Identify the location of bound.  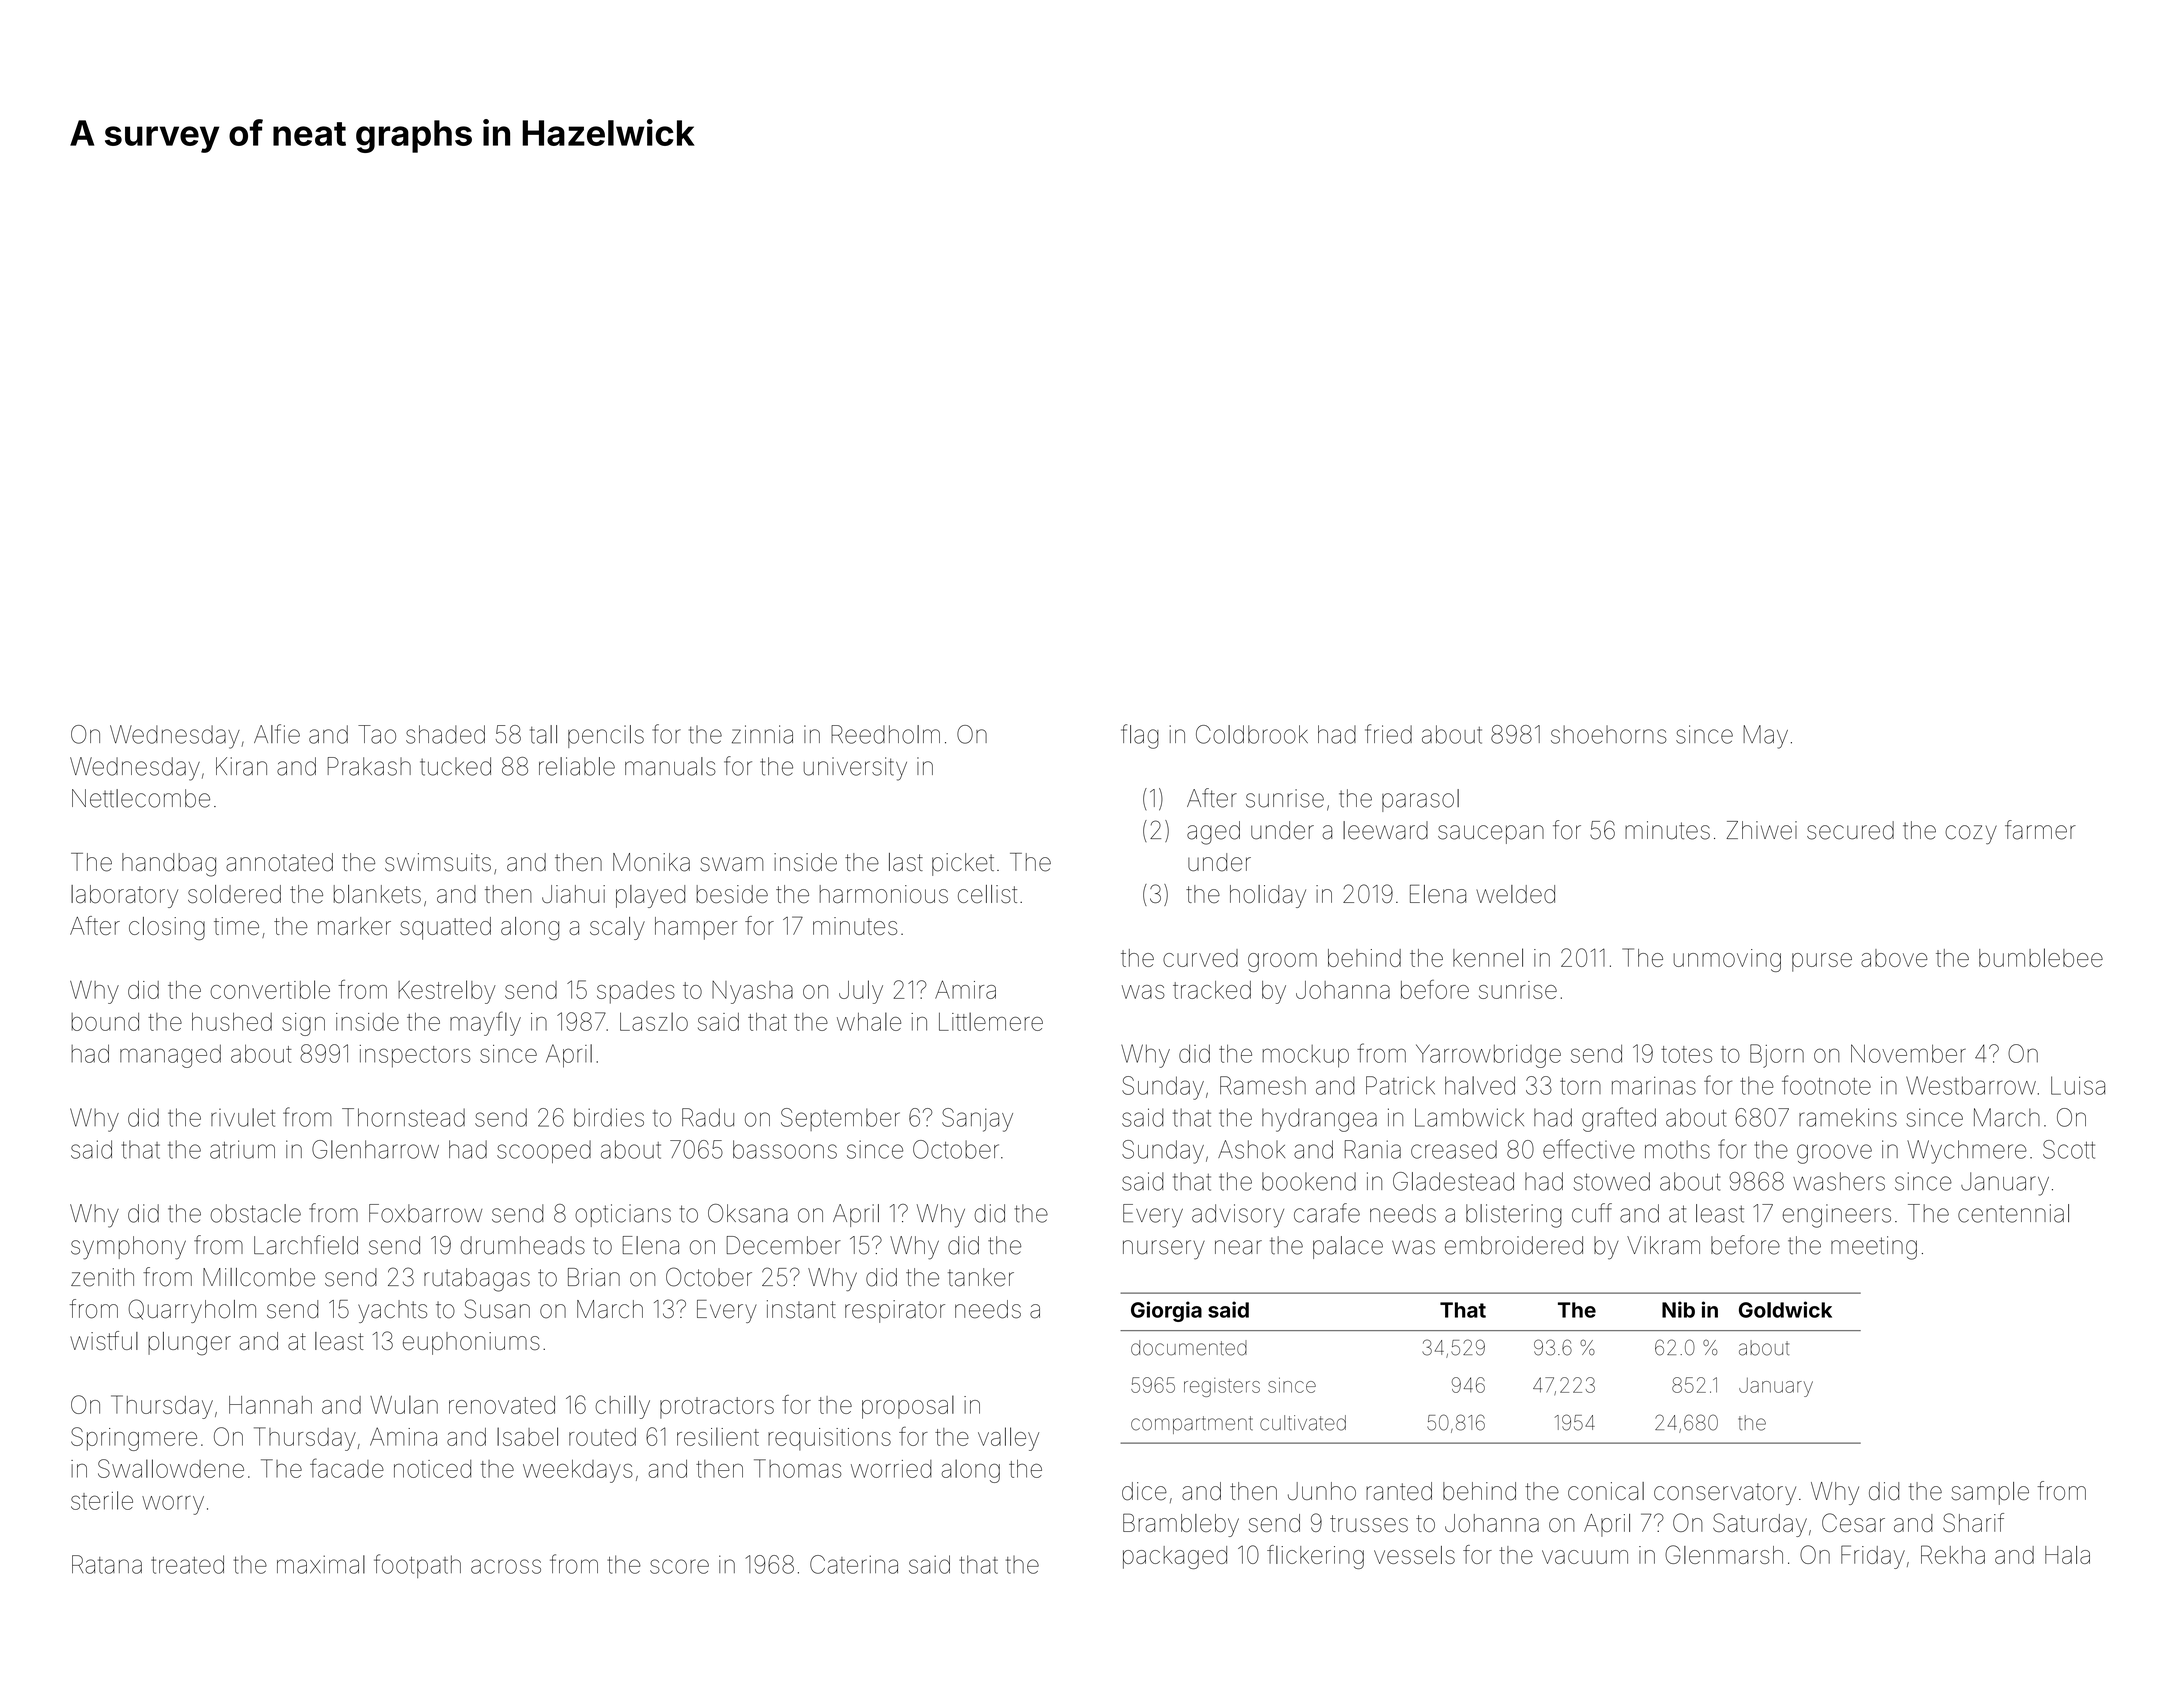
(105, 1022).
